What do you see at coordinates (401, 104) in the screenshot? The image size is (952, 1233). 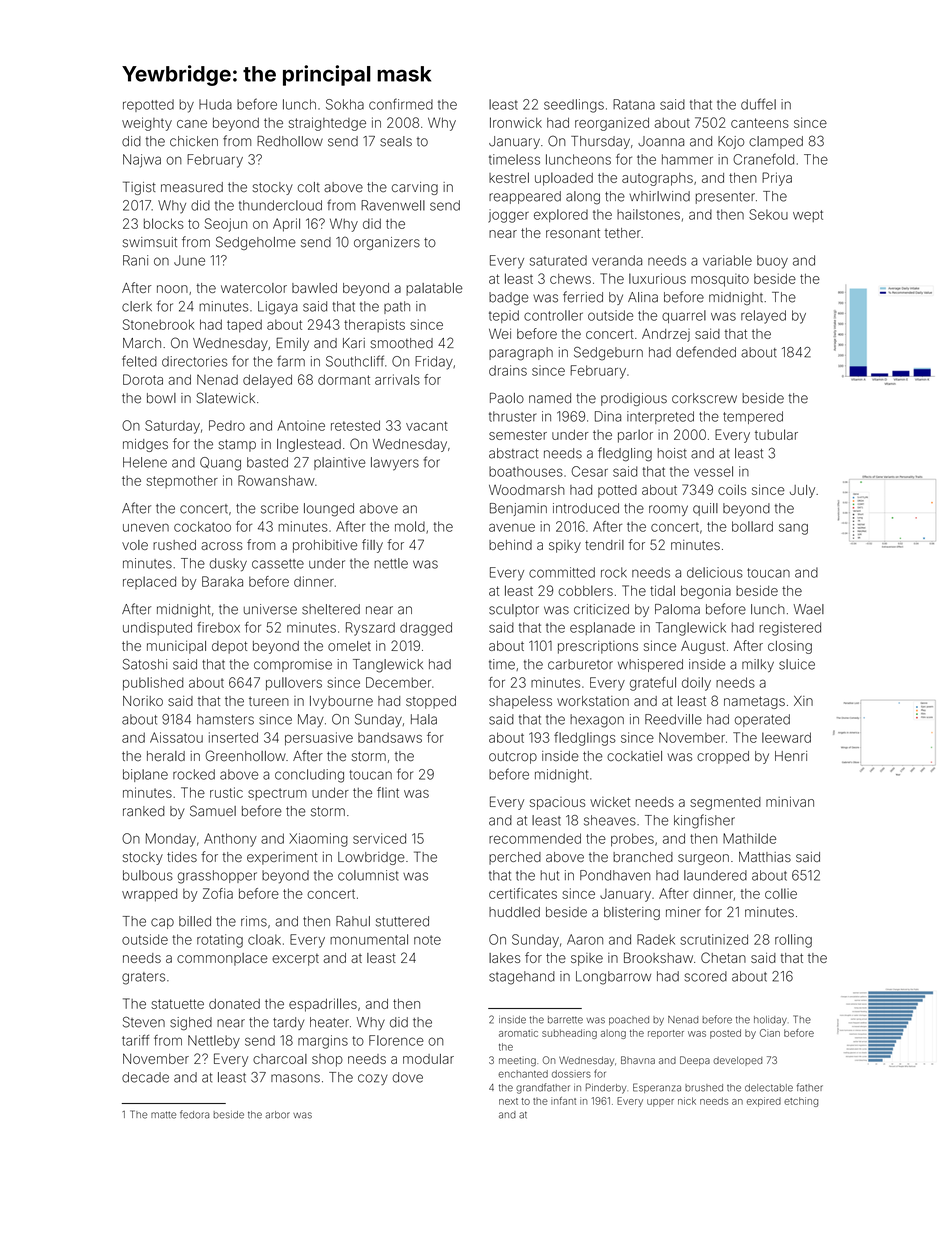 I see `confirmed` at bounding box center [401, 104].
